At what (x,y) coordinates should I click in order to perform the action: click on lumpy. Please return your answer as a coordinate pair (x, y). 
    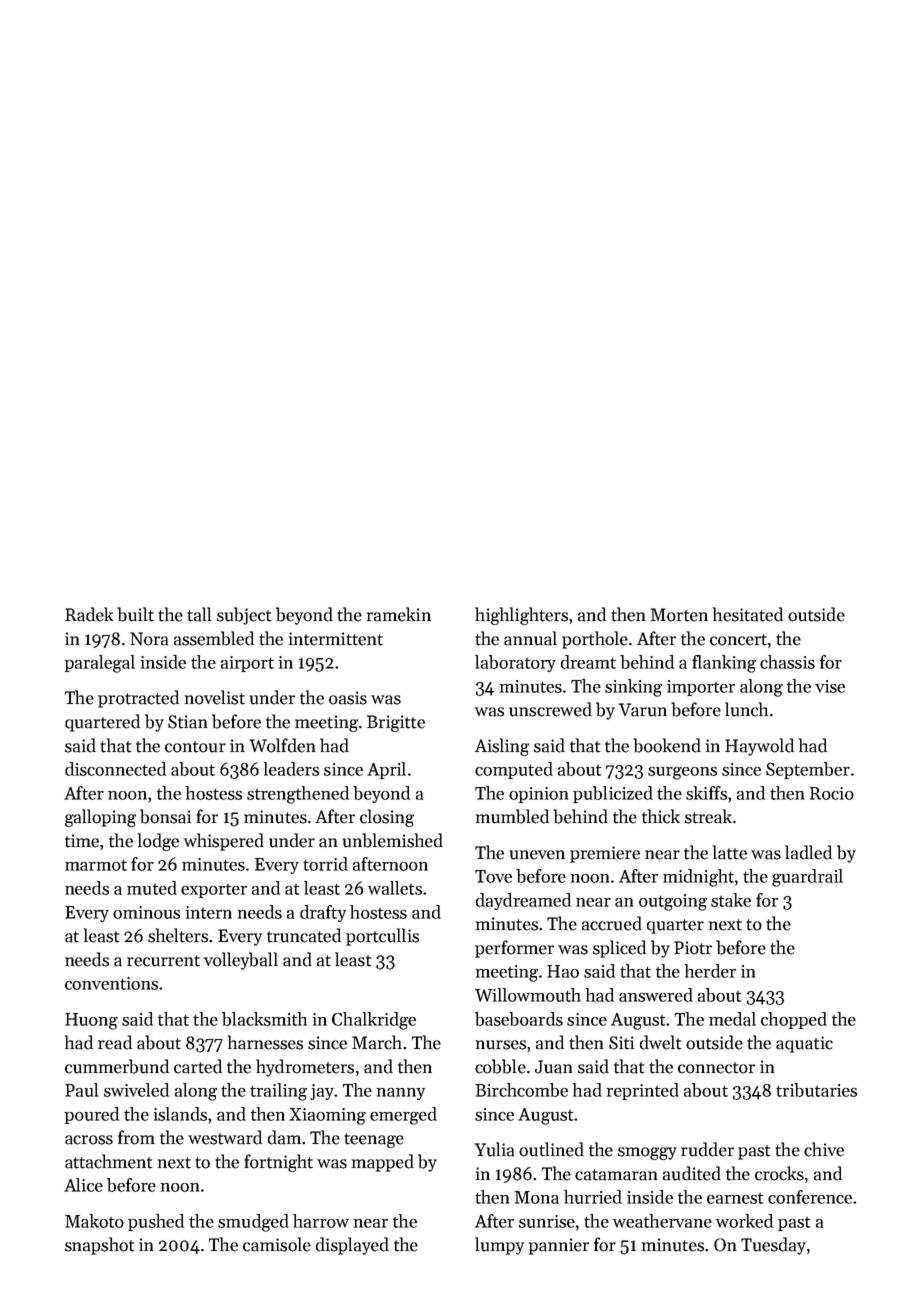
    Looking at the image, I should click on (499, 1246).
